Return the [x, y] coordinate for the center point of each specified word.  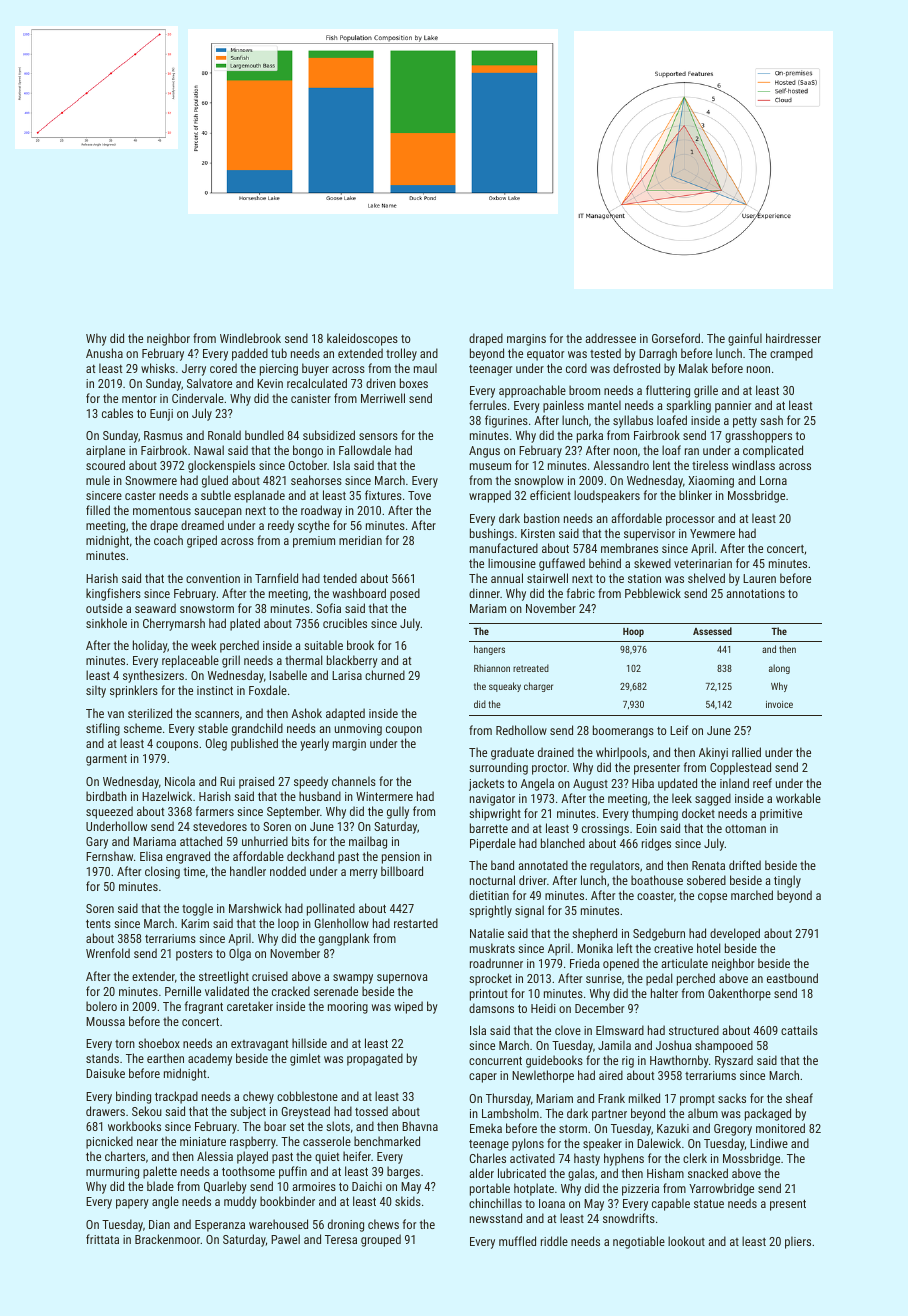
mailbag [368, 842]
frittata [102, 1239]
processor [690, 521]
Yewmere [712, 533]
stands [102, 1058]
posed [405, 594]
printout [489, 995]
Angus [484, 452]
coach [168, 540]
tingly [787, 881]
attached [201, 841]
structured [694, 1030]
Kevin [270, 383]
